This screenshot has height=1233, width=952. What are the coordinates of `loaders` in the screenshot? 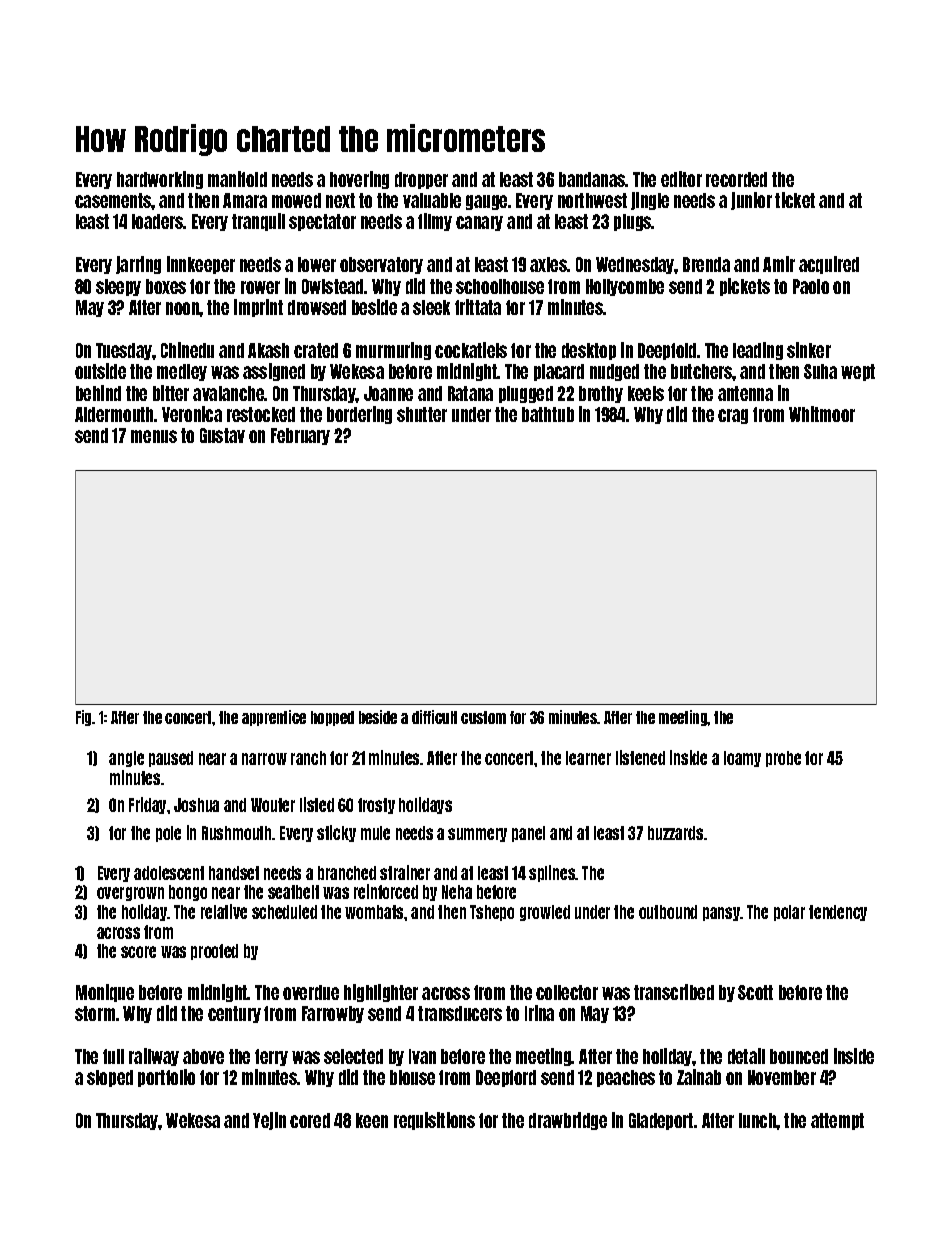 It's located at (158, 221).
